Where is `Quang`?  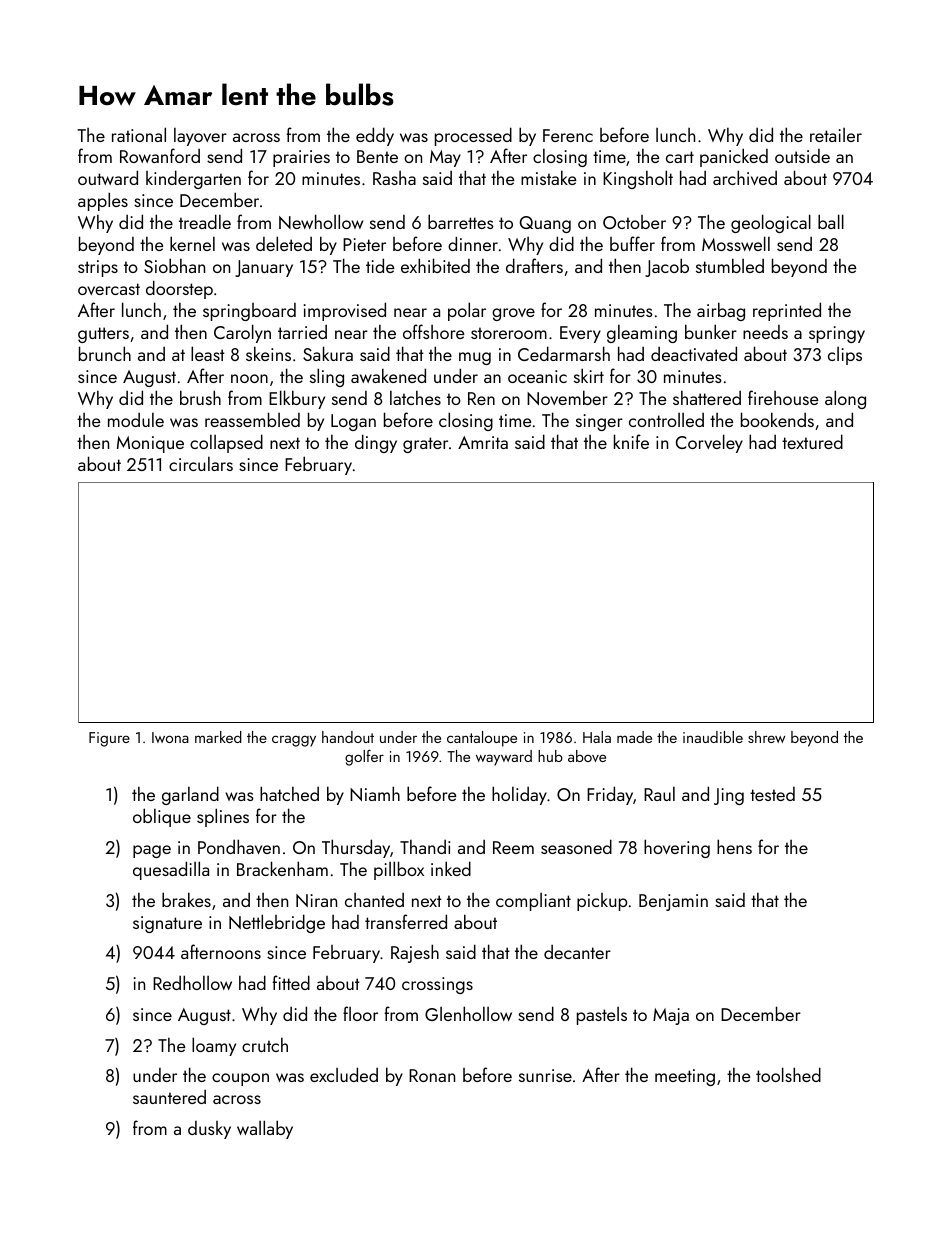
Quang is located at coordinates (545, 224).
